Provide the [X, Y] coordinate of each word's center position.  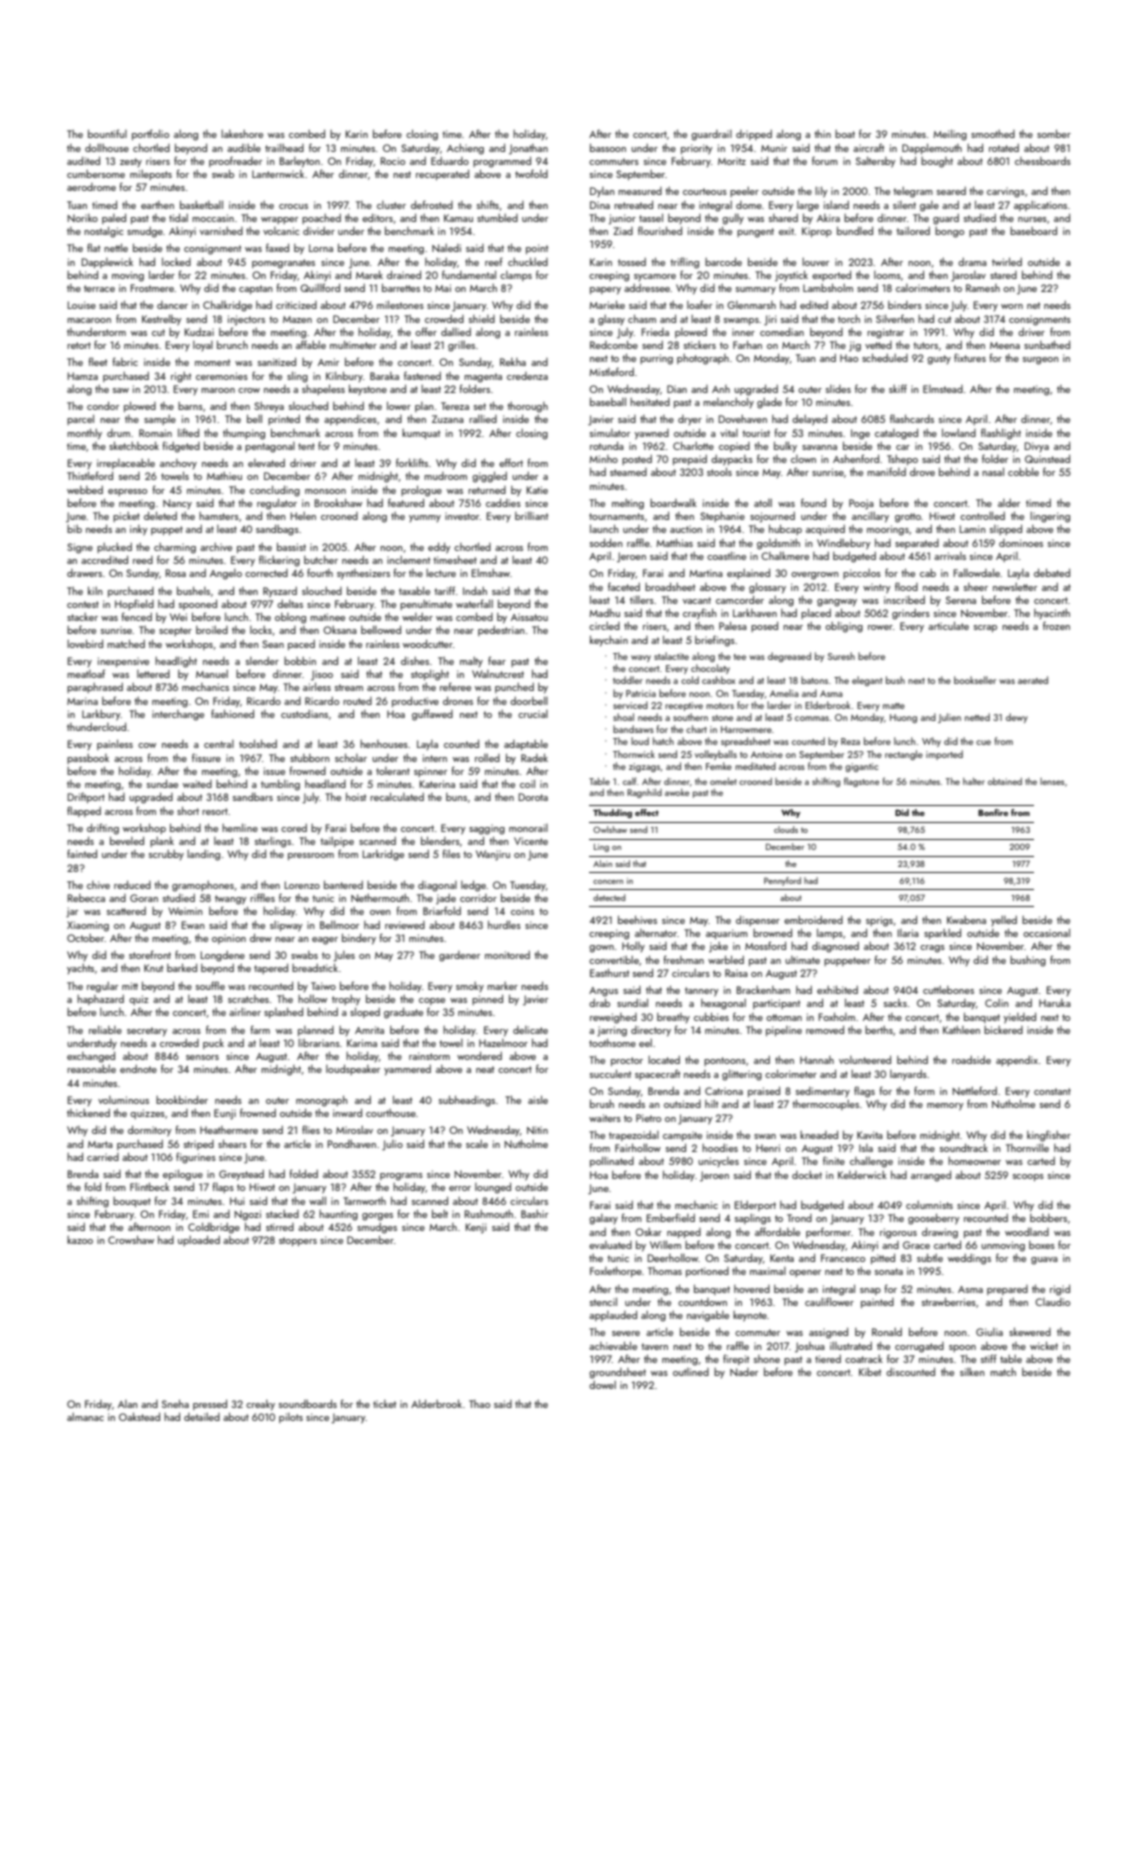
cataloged [896, 434]
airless [317, 686]
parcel [80, 419]
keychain [609, 641]
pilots [291, 1418]
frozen [1056, 625]
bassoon [608, 148]
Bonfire [993, 812]
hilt [711, 1104]
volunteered [865, 1060]
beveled [127, 841]
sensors [202, 1057]
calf [629, 781]
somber [1054, 134]
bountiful [107, 133]
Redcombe [614, 345]
